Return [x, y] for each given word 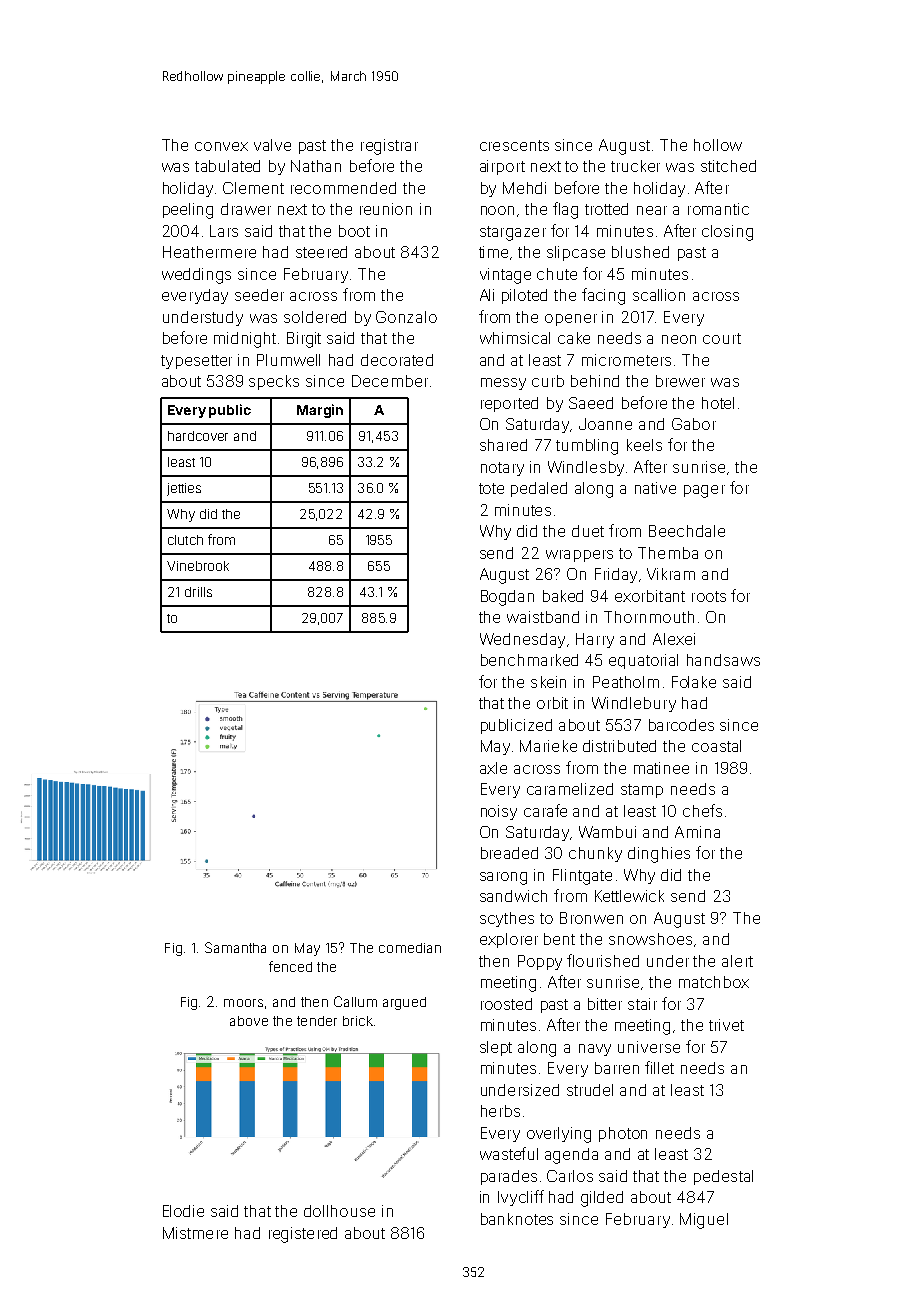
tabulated [227, 166]
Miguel [704, 1221]
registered [303, 1235]
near [652, 210]
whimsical [515, 338]
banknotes [517, 1219]
